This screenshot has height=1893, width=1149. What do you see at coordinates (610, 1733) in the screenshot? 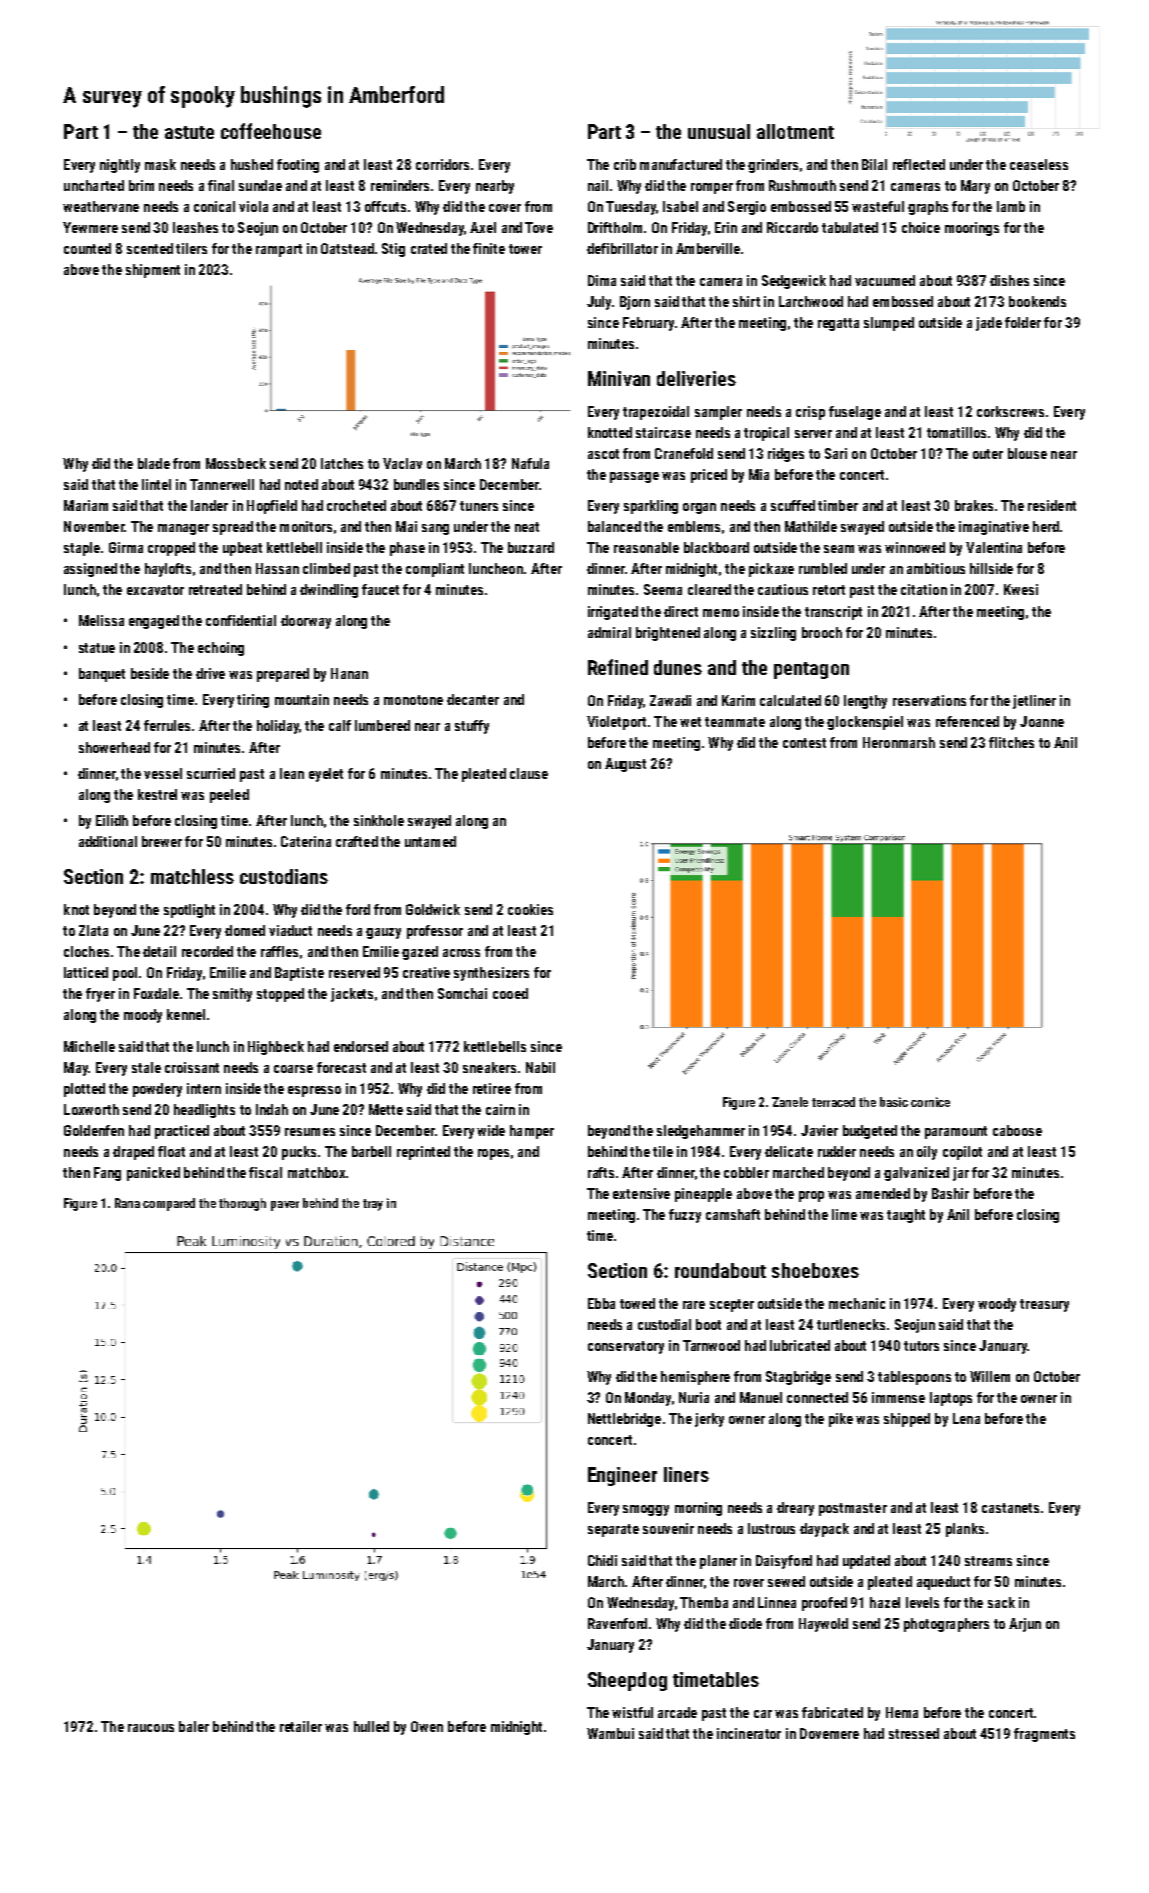
I see `Wambui` at bounding box center [610, 1733].
